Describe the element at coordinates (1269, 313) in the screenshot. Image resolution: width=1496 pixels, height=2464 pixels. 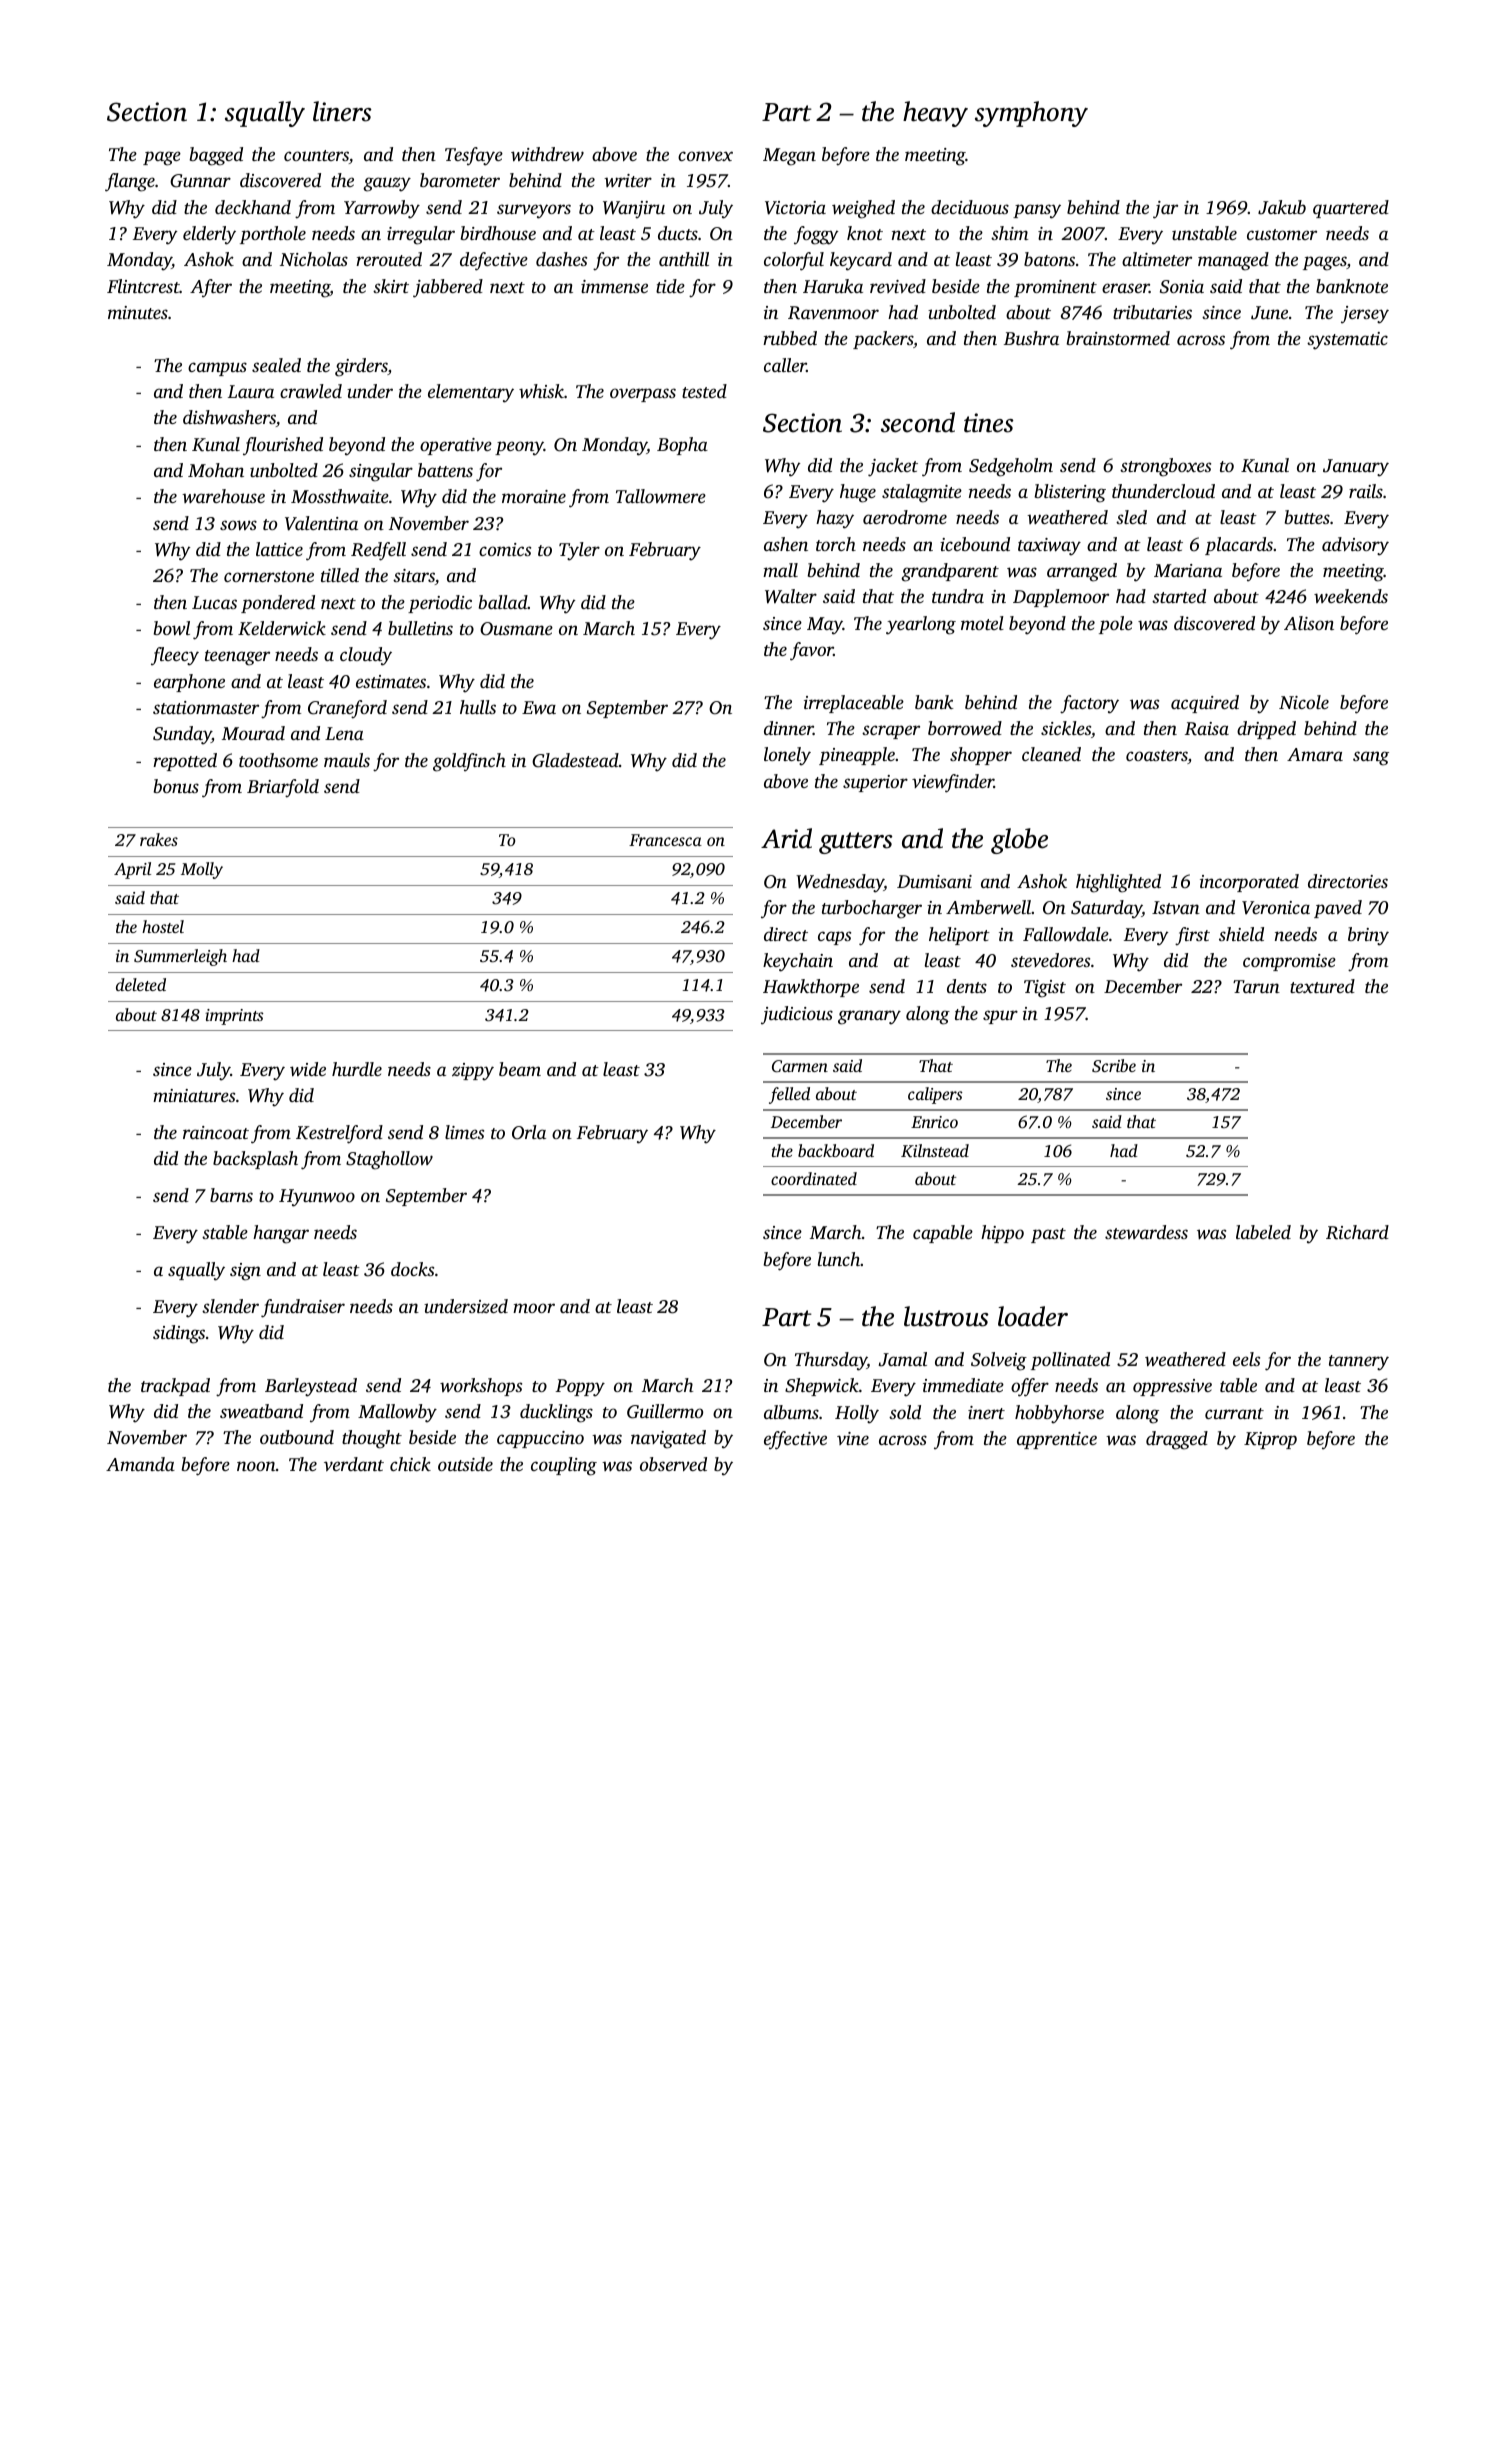
I see `June` at that location.
